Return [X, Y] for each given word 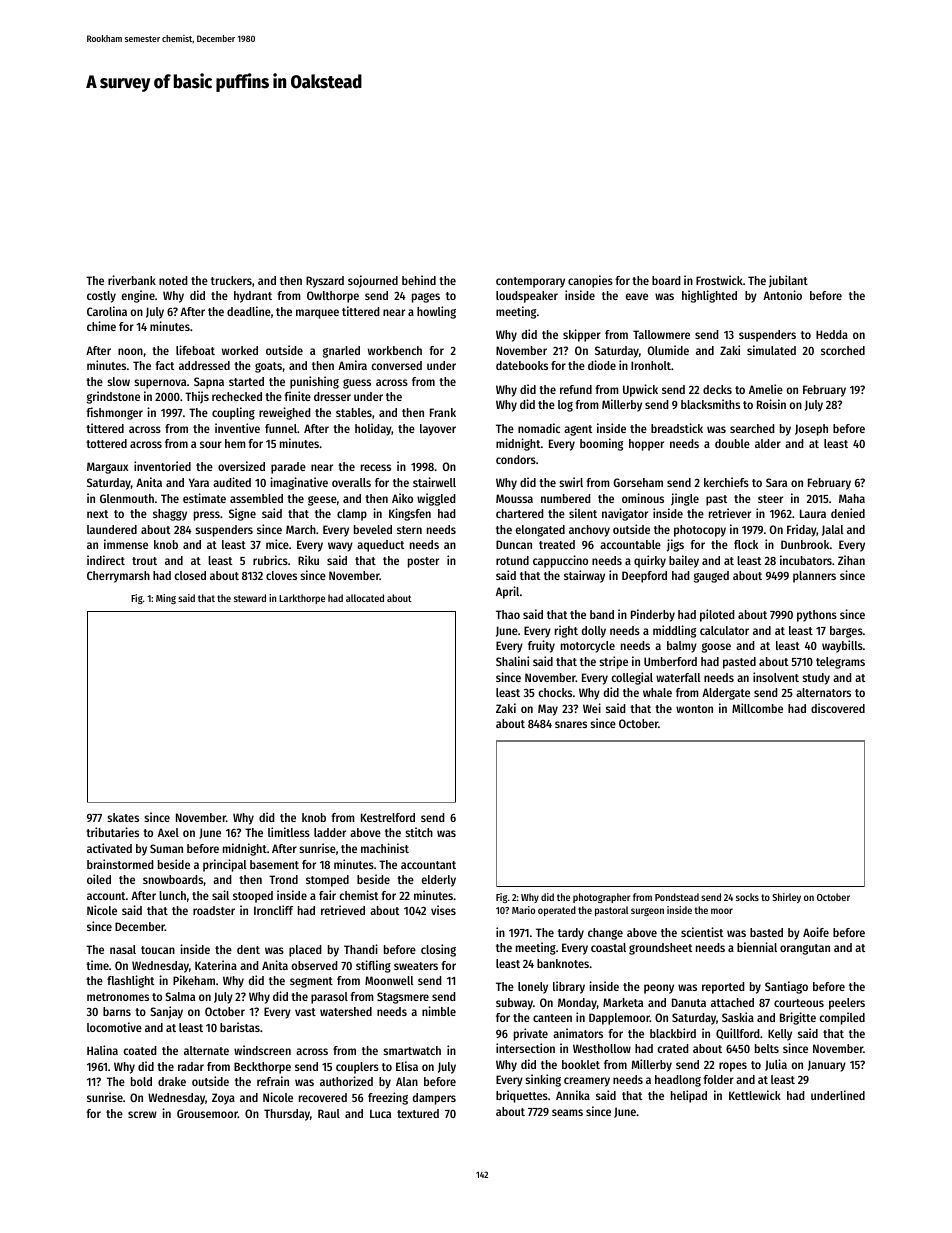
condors [516, 459]
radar [191, 1066]
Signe [242, 514]
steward [250, 598]
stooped [253, 897]
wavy [340, 547]
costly [101, 297]
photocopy [700, 531]
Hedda [832, 334]
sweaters [416, 966]
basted [766, 932]
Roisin [771, 404]
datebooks [522, 365]
